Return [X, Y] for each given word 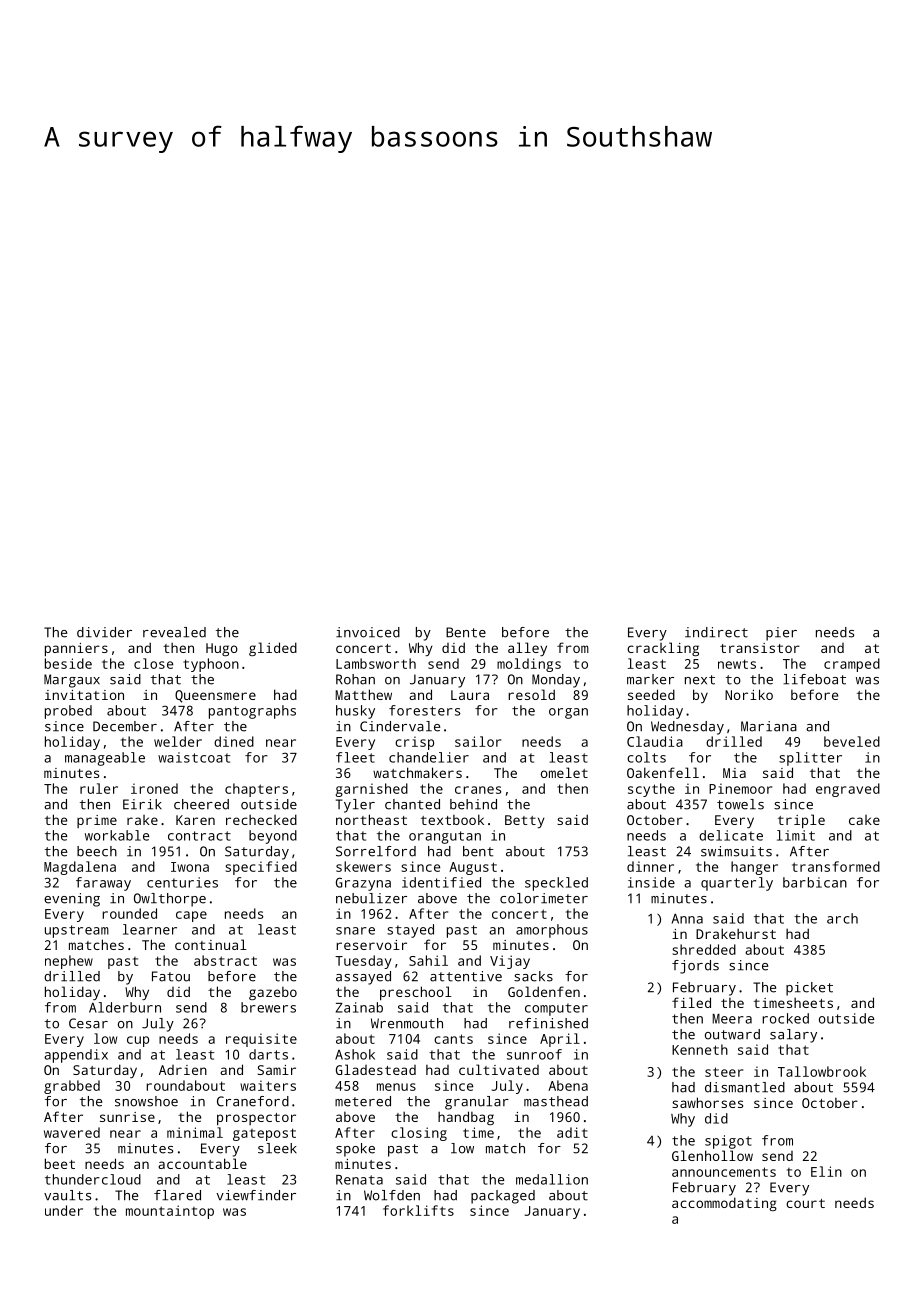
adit [572, 1132]
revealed [174, 632]
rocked [785, 1018]
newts [737, 664]
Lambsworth [376, 663]
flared [177, 1195]
